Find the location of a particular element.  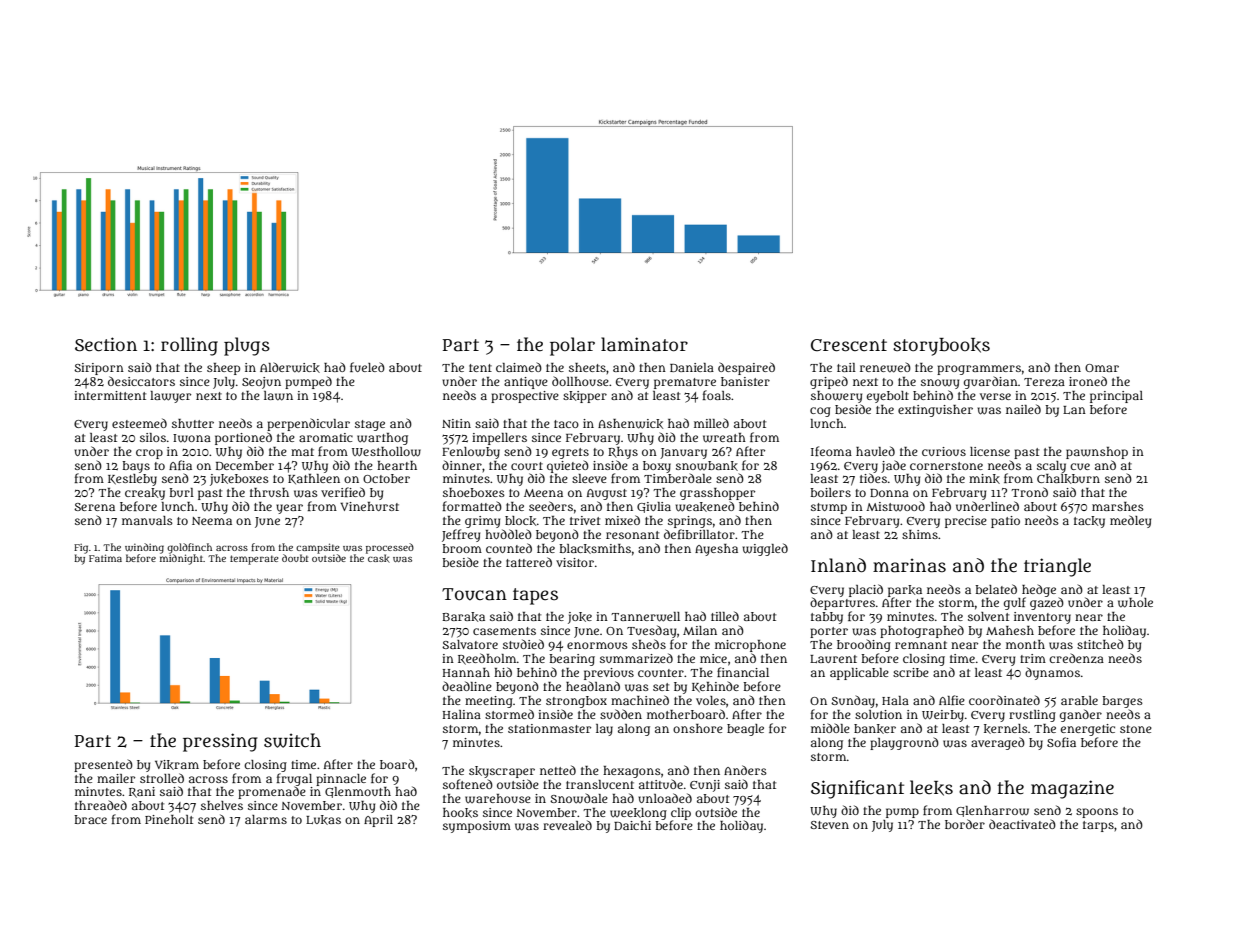

fueled is located at coordinates (367, 367).
